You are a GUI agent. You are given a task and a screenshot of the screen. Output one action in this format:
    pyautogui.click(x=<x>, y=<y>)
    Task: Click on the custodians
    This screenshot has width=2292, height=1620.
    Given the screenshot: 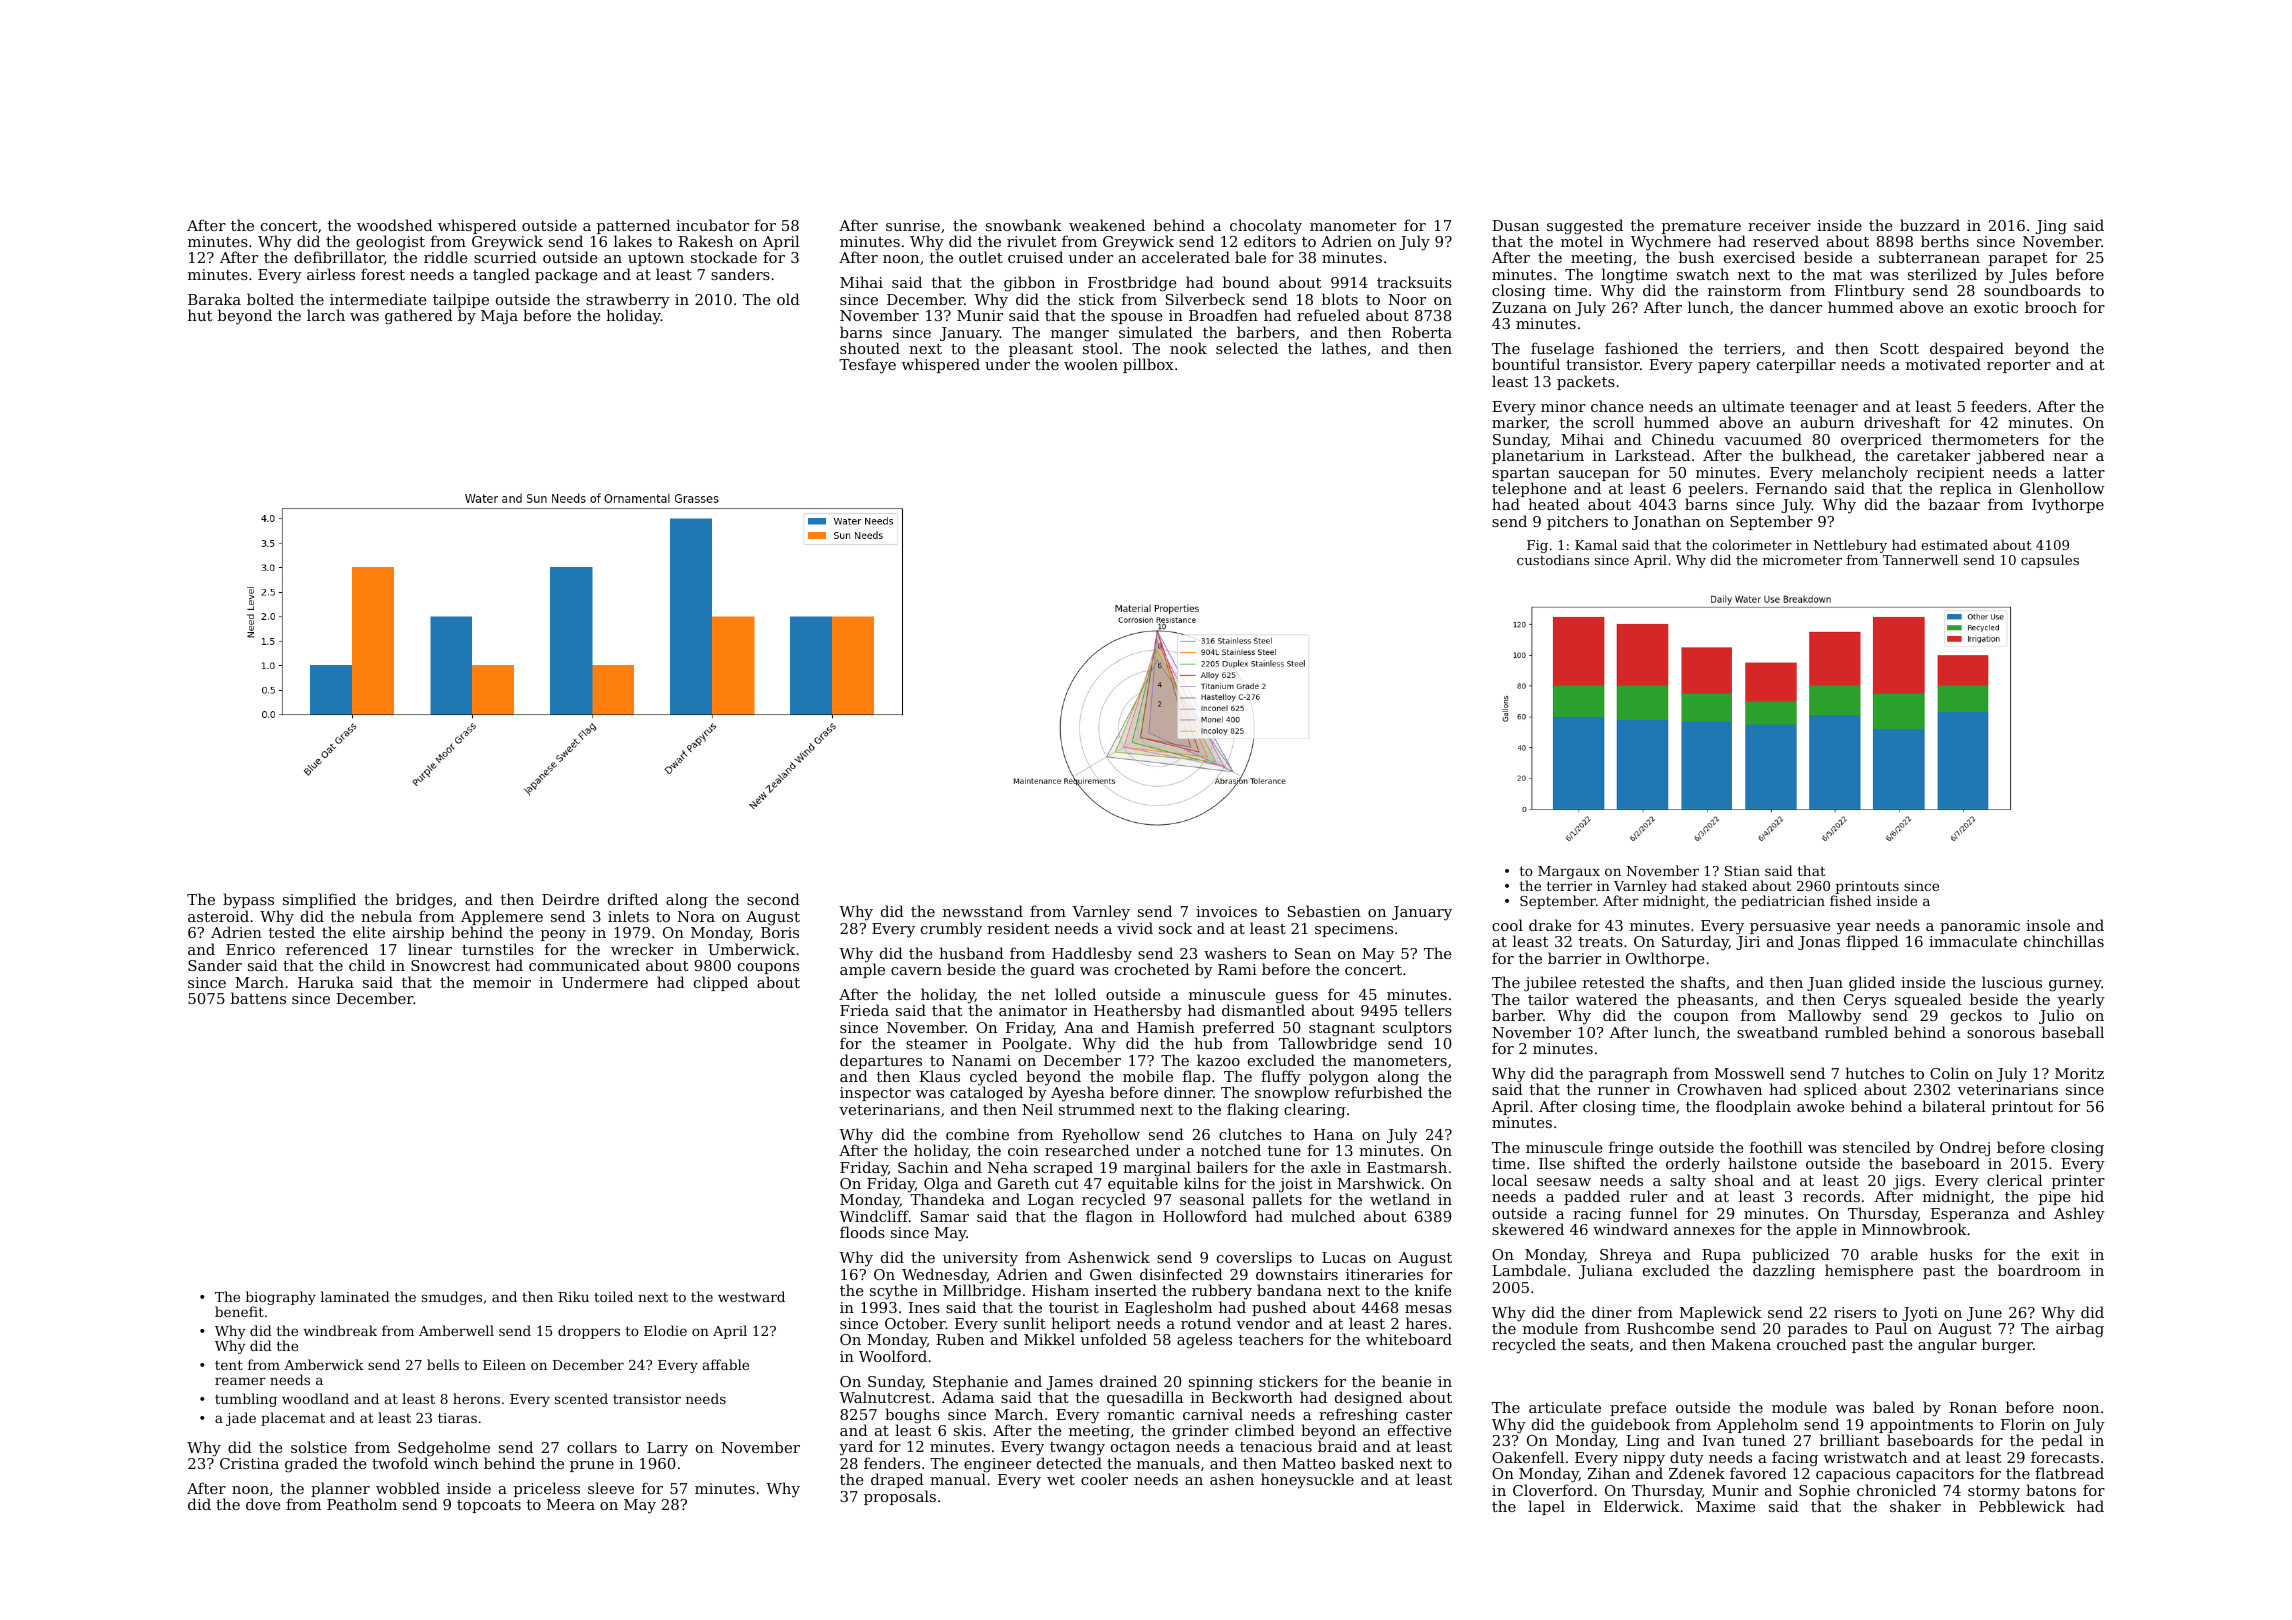 What is the action you would take?
    pyautogui.click(x=1553, y=560)
